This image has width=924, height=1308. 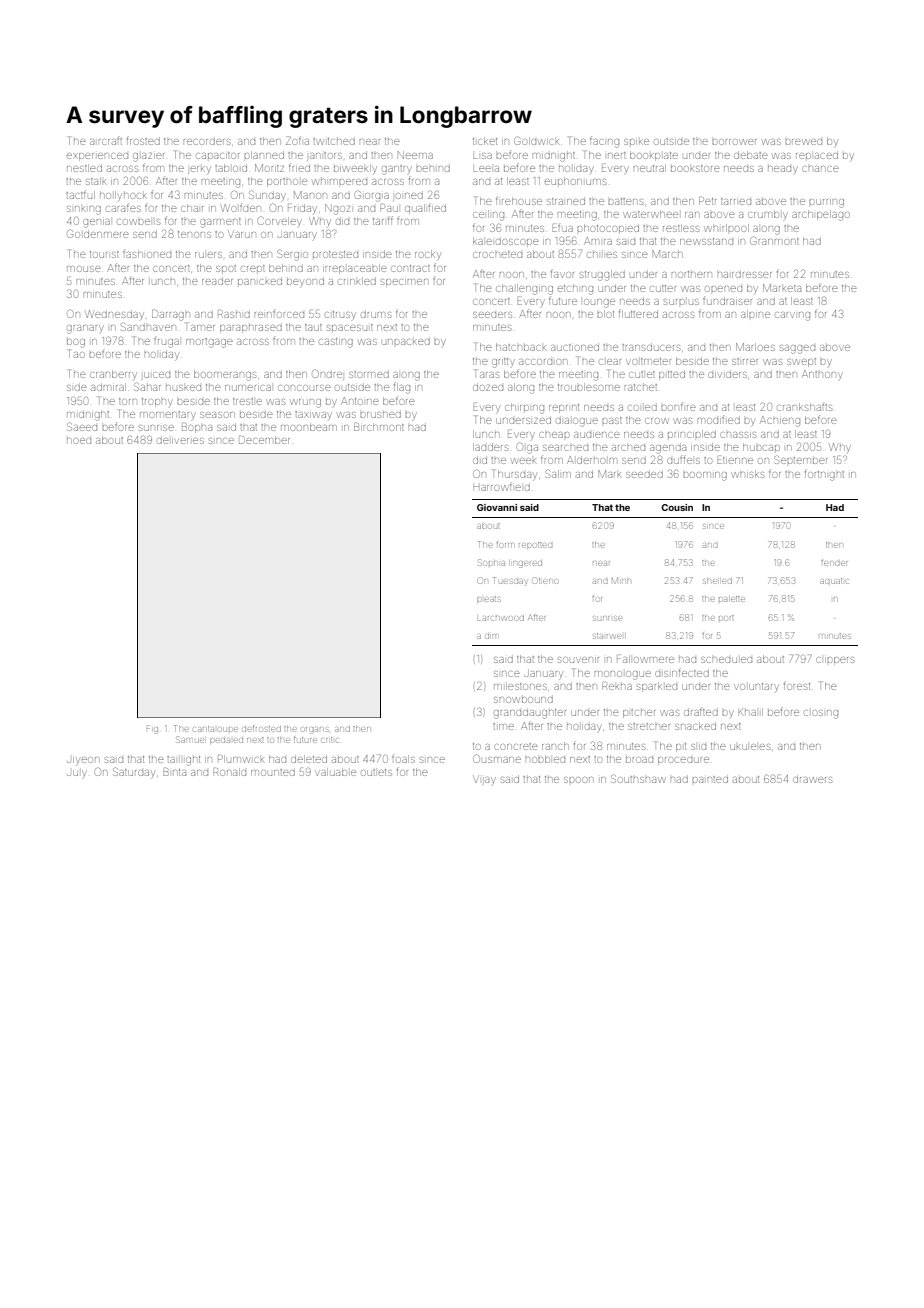 I want to click on fender, so click(x=835, y=563).
